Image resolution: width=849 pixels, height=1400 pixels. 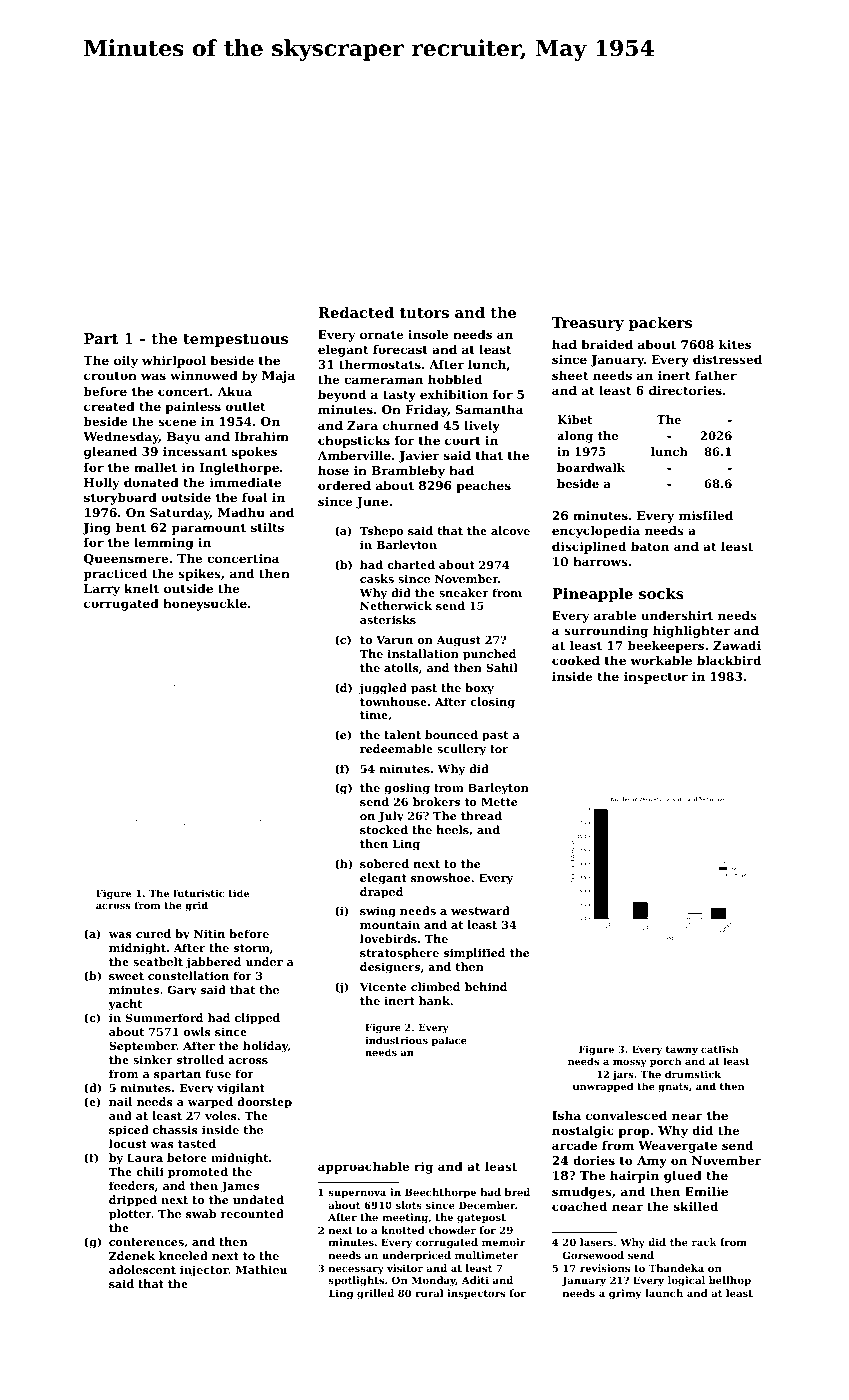 What do you see at coordinates (126, 362) in the screenshot?
I see `oily` at bounding box center [126, 362].
